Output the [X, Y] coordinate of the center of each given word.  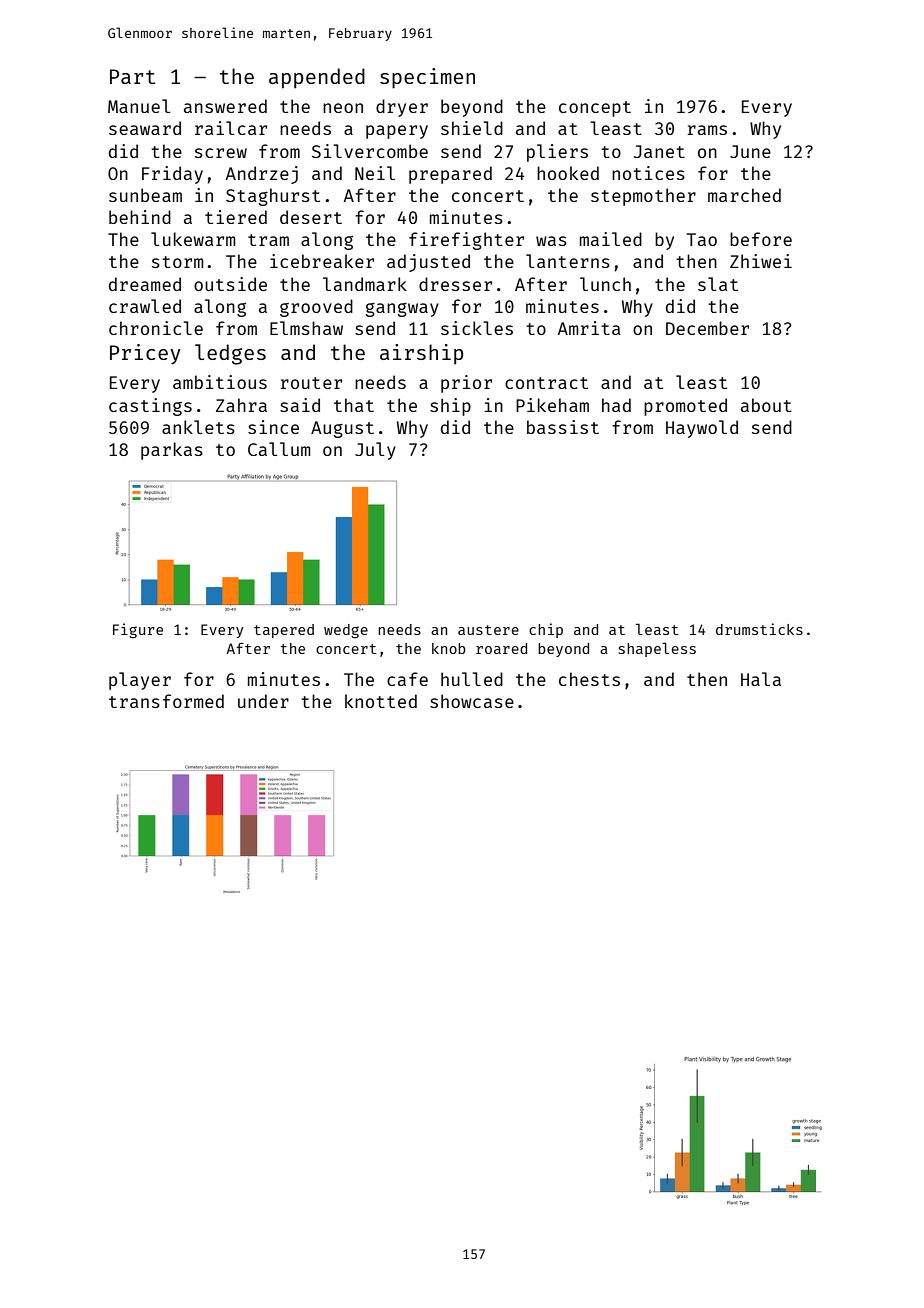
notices [648, 173]
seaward [145, 128]
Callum [279, 449]
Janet [659, 151]
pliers [557, 153]
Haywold [702, 429]
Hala [761, 679]
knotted [381, 701]
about [766, 405]
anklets [198, 427]
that [354, 405]
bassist [563, 427]
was [551, 241]
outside [230, 284]
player [140, 681]
